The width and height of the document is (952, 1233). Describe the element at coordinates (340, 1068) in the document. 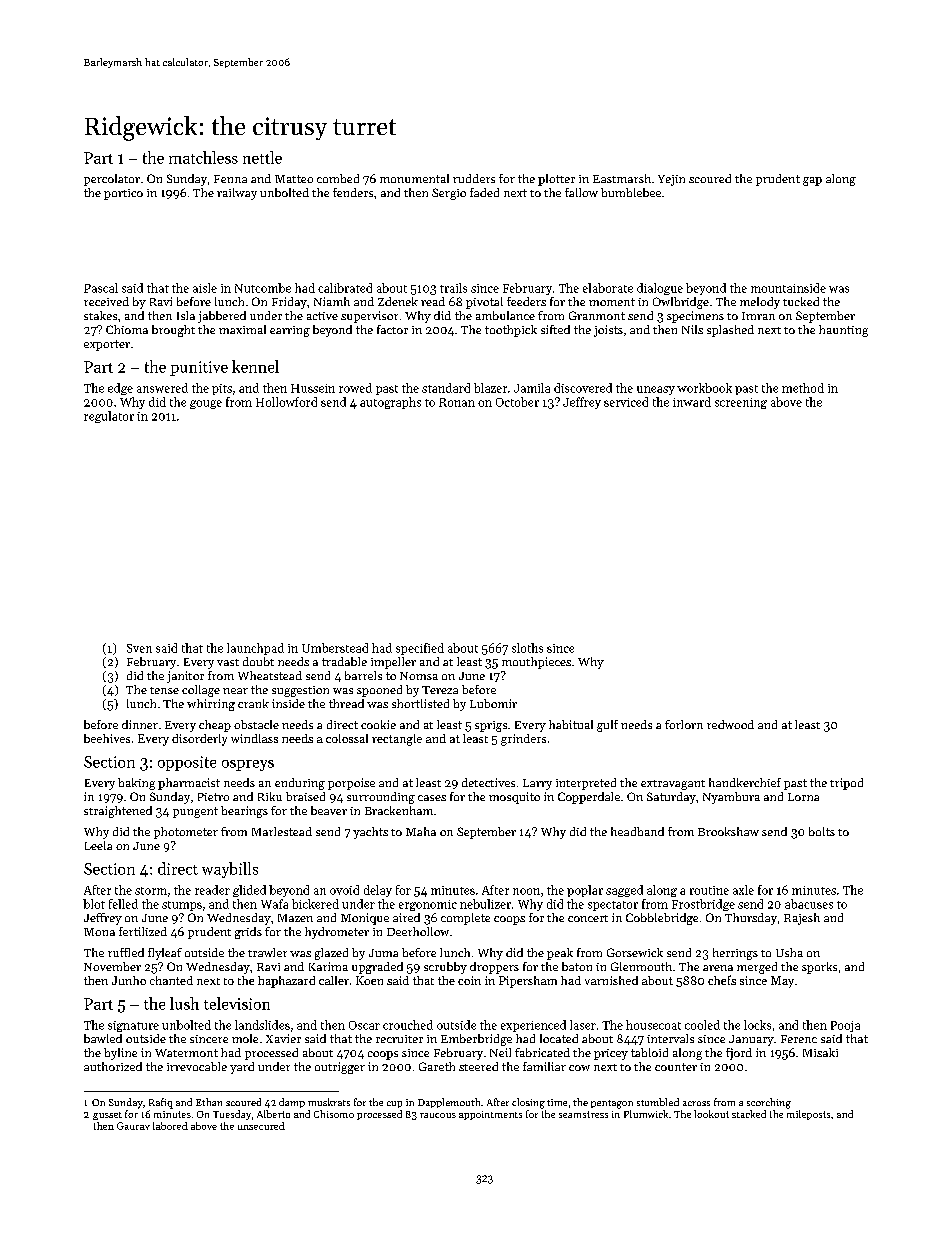

I see `outrigger` at that location.
